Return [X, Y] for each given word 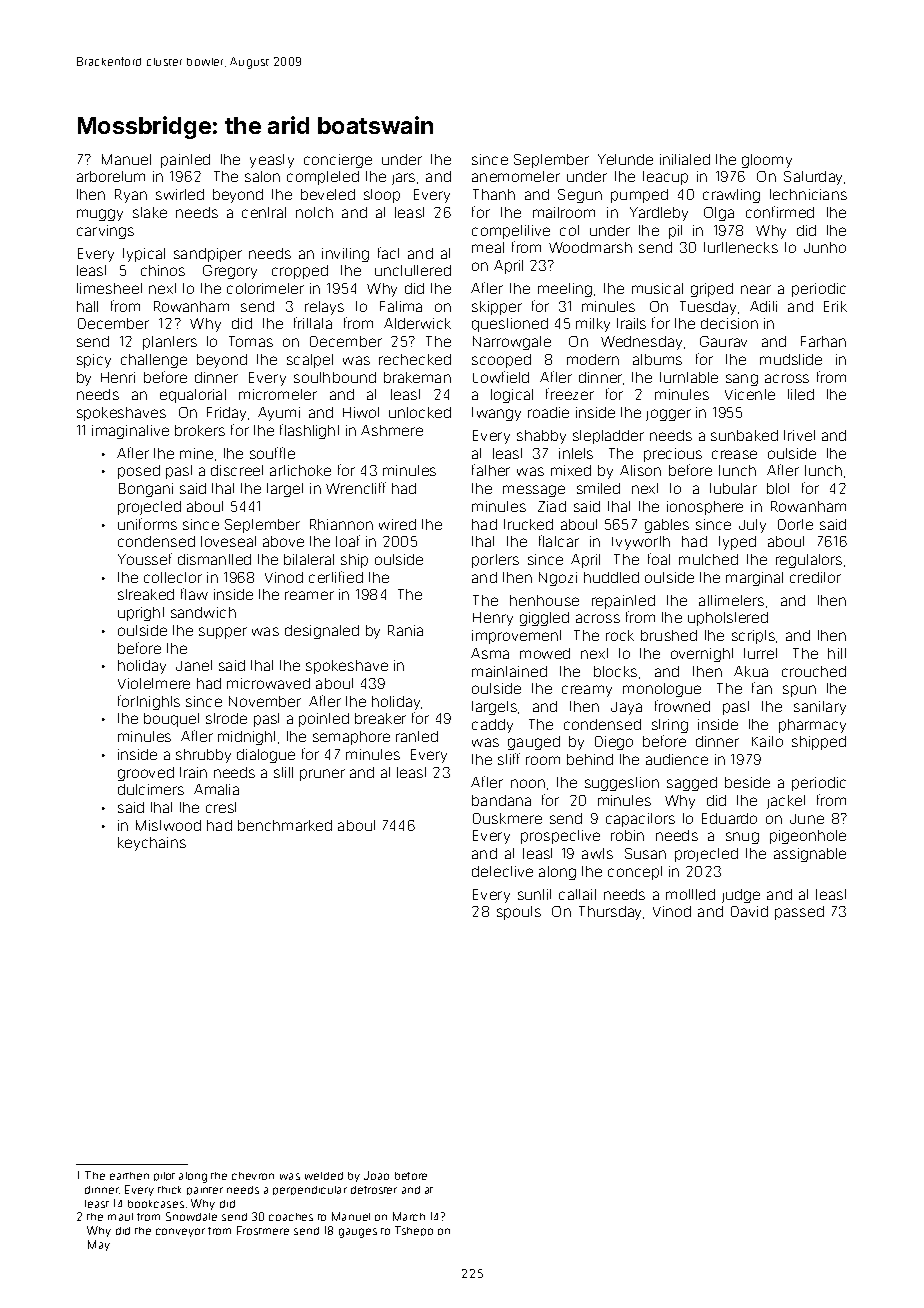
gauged [534, 743]
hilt [837, 653]
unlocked [420, 412]
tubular [733, 488]
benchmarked [285, 825]
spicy [94, 361]
